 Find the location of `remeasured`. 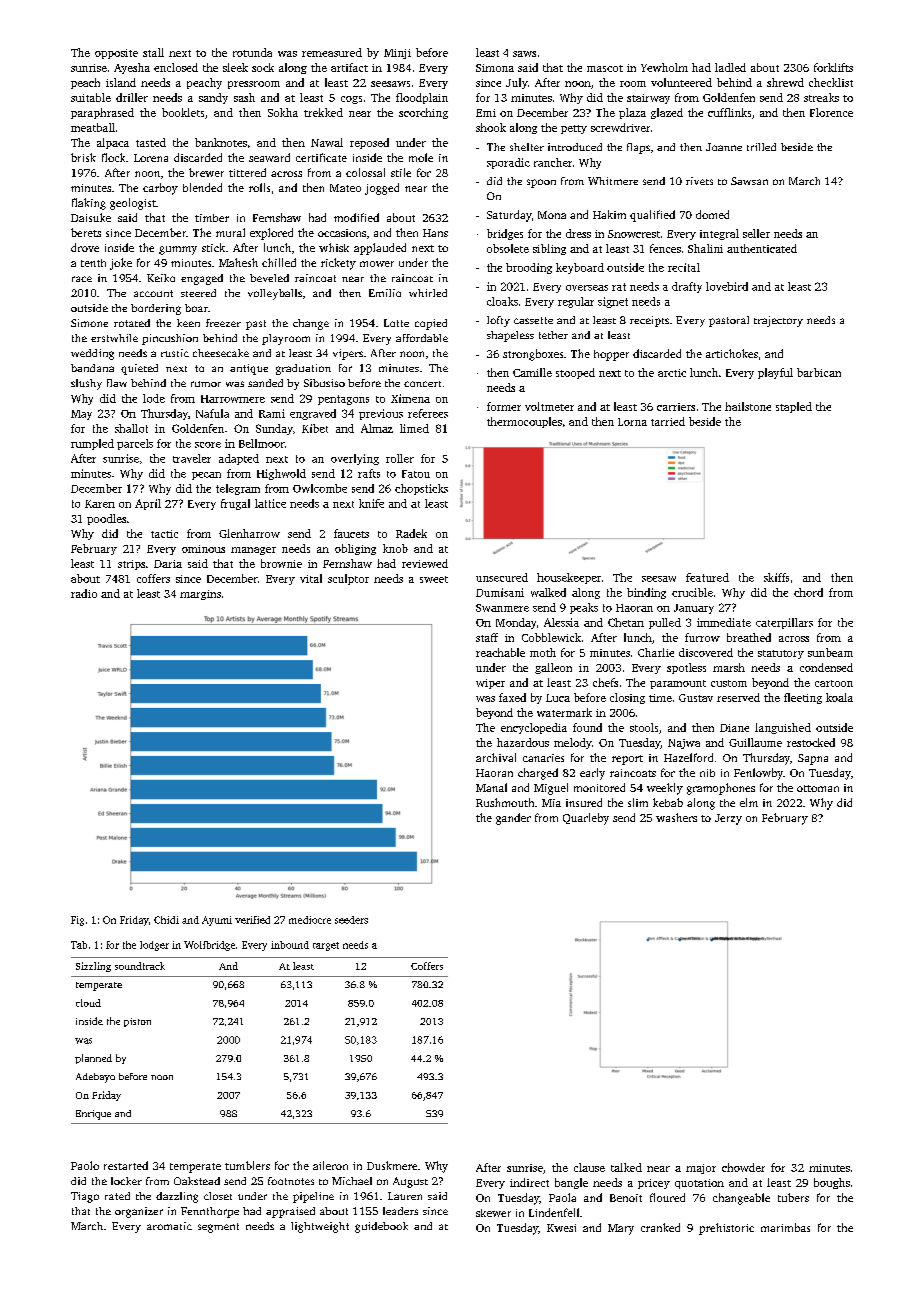

remeasured is located at coordinates (332, 52).
